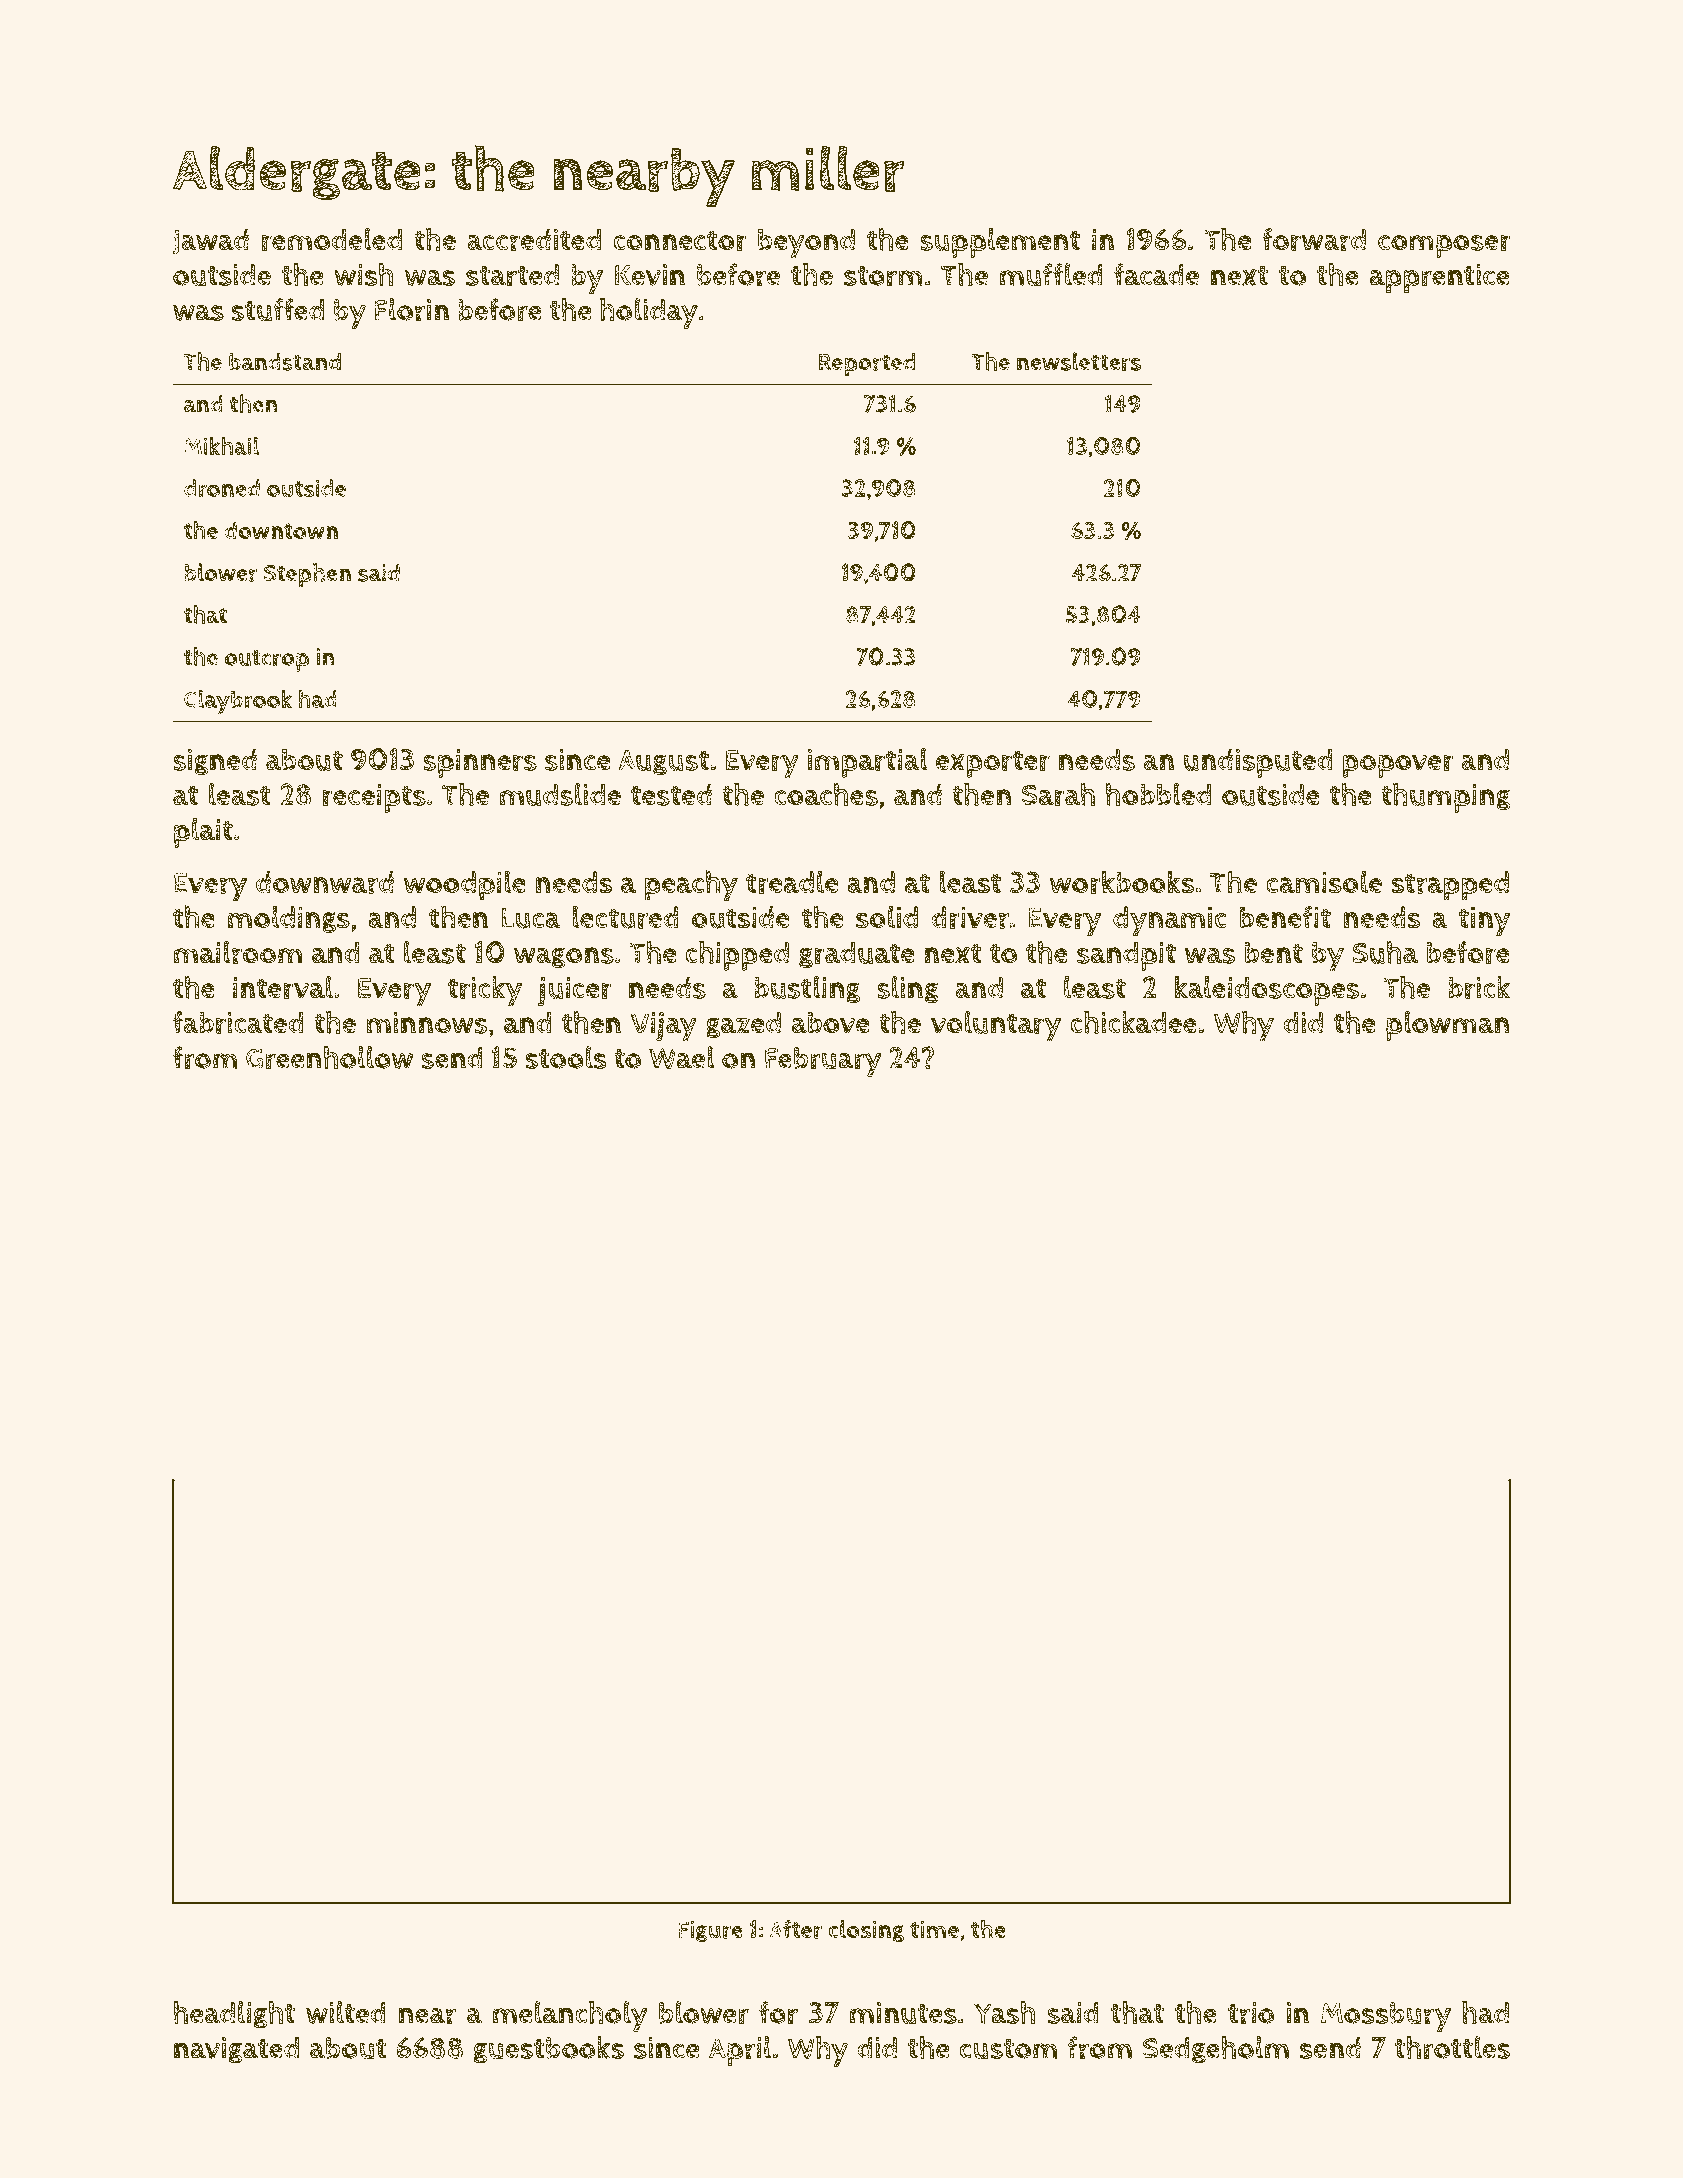 This screenshot has height=2178, width=1683. Describe the element at coordinates (566, 1057) in the screenshot. I see `stools` at that location.
